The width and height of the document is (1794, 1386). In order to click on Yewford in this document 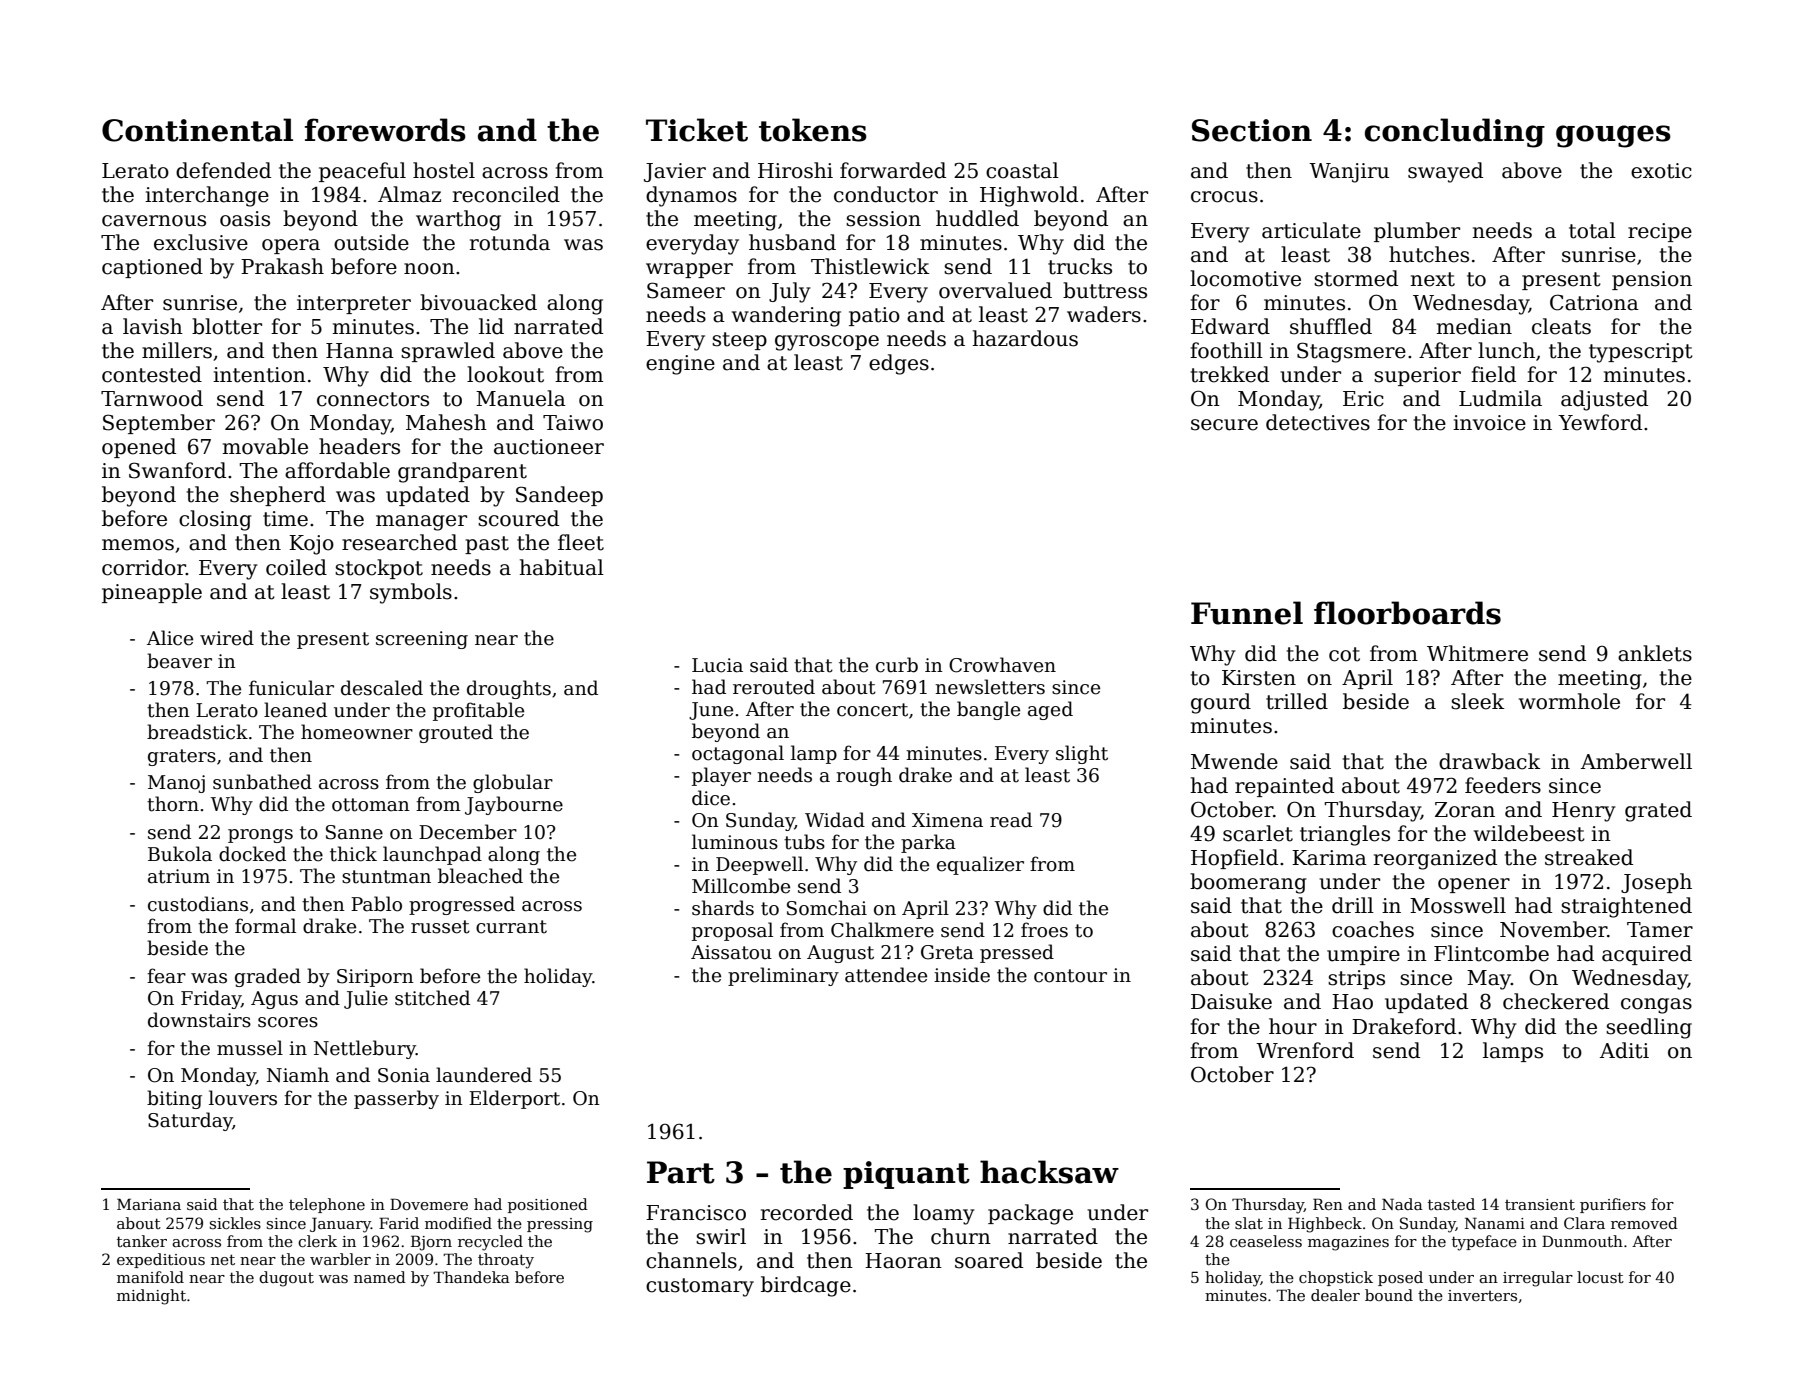, I will do `click(1600, 422)`.
